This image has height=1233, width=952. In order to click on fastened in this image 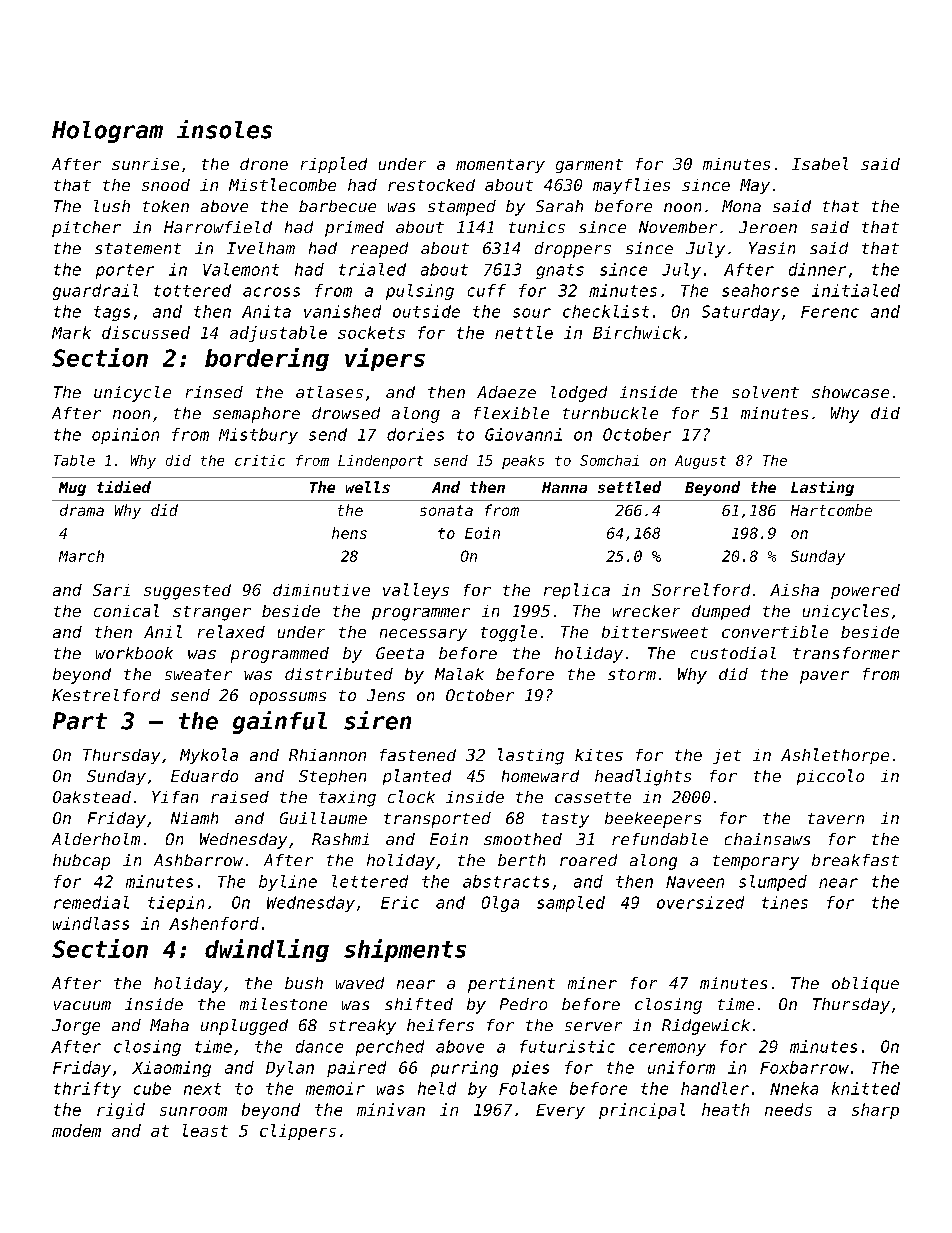, I will do `click(418, 755)`.
